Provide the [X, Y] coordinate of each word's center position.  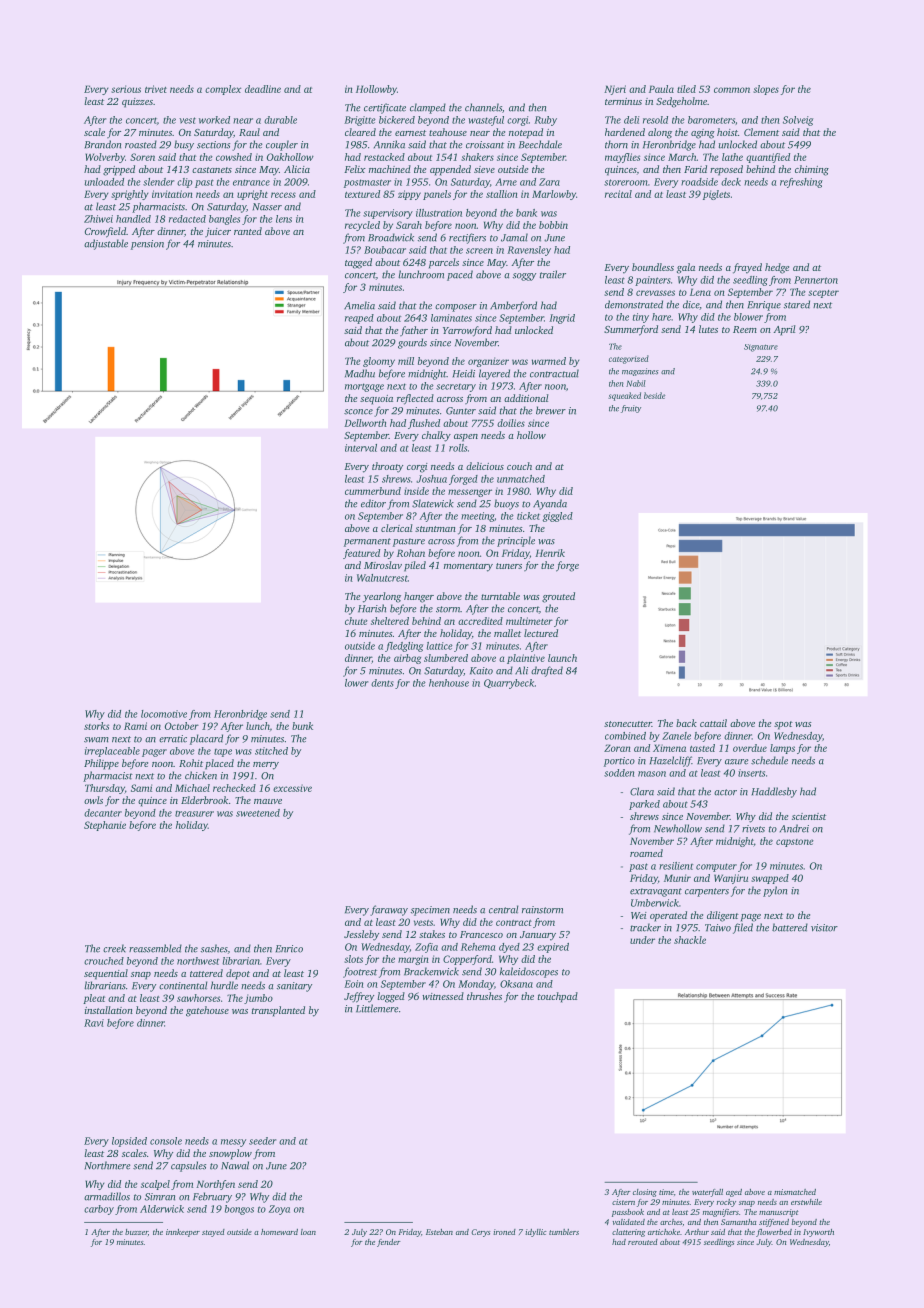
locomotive [164, 714]
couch [519, 466]
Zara [549, 182]
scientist [809, 816]
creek [114, 948]
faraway [389, 910]
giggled [557, 517]
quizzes [137, 103]
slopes [766, 90]
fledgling [404, 647]
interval [361, 448]
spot [783, 725]
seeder [262, 1141]
